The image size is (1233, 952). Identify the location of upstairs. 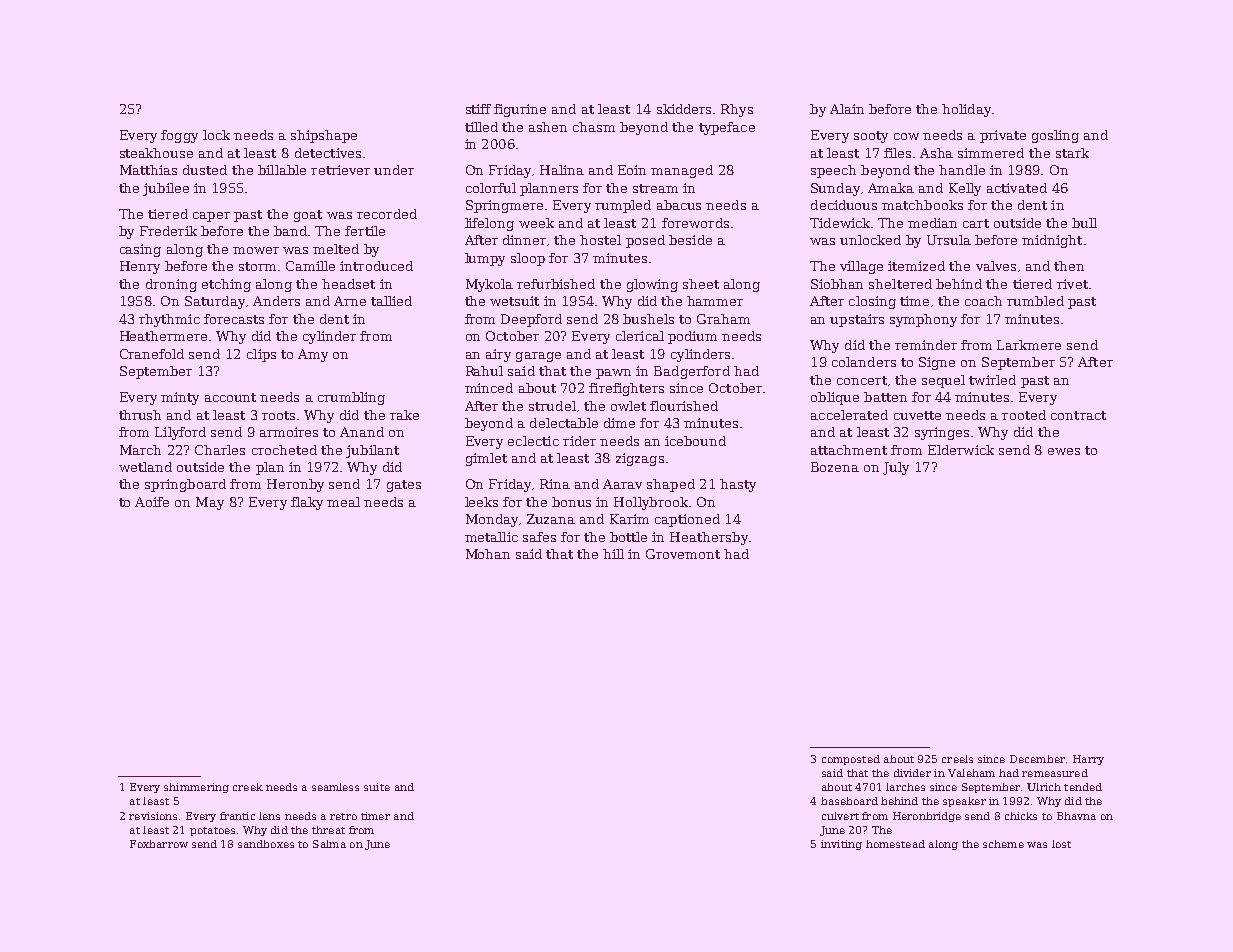
(857, 320).
